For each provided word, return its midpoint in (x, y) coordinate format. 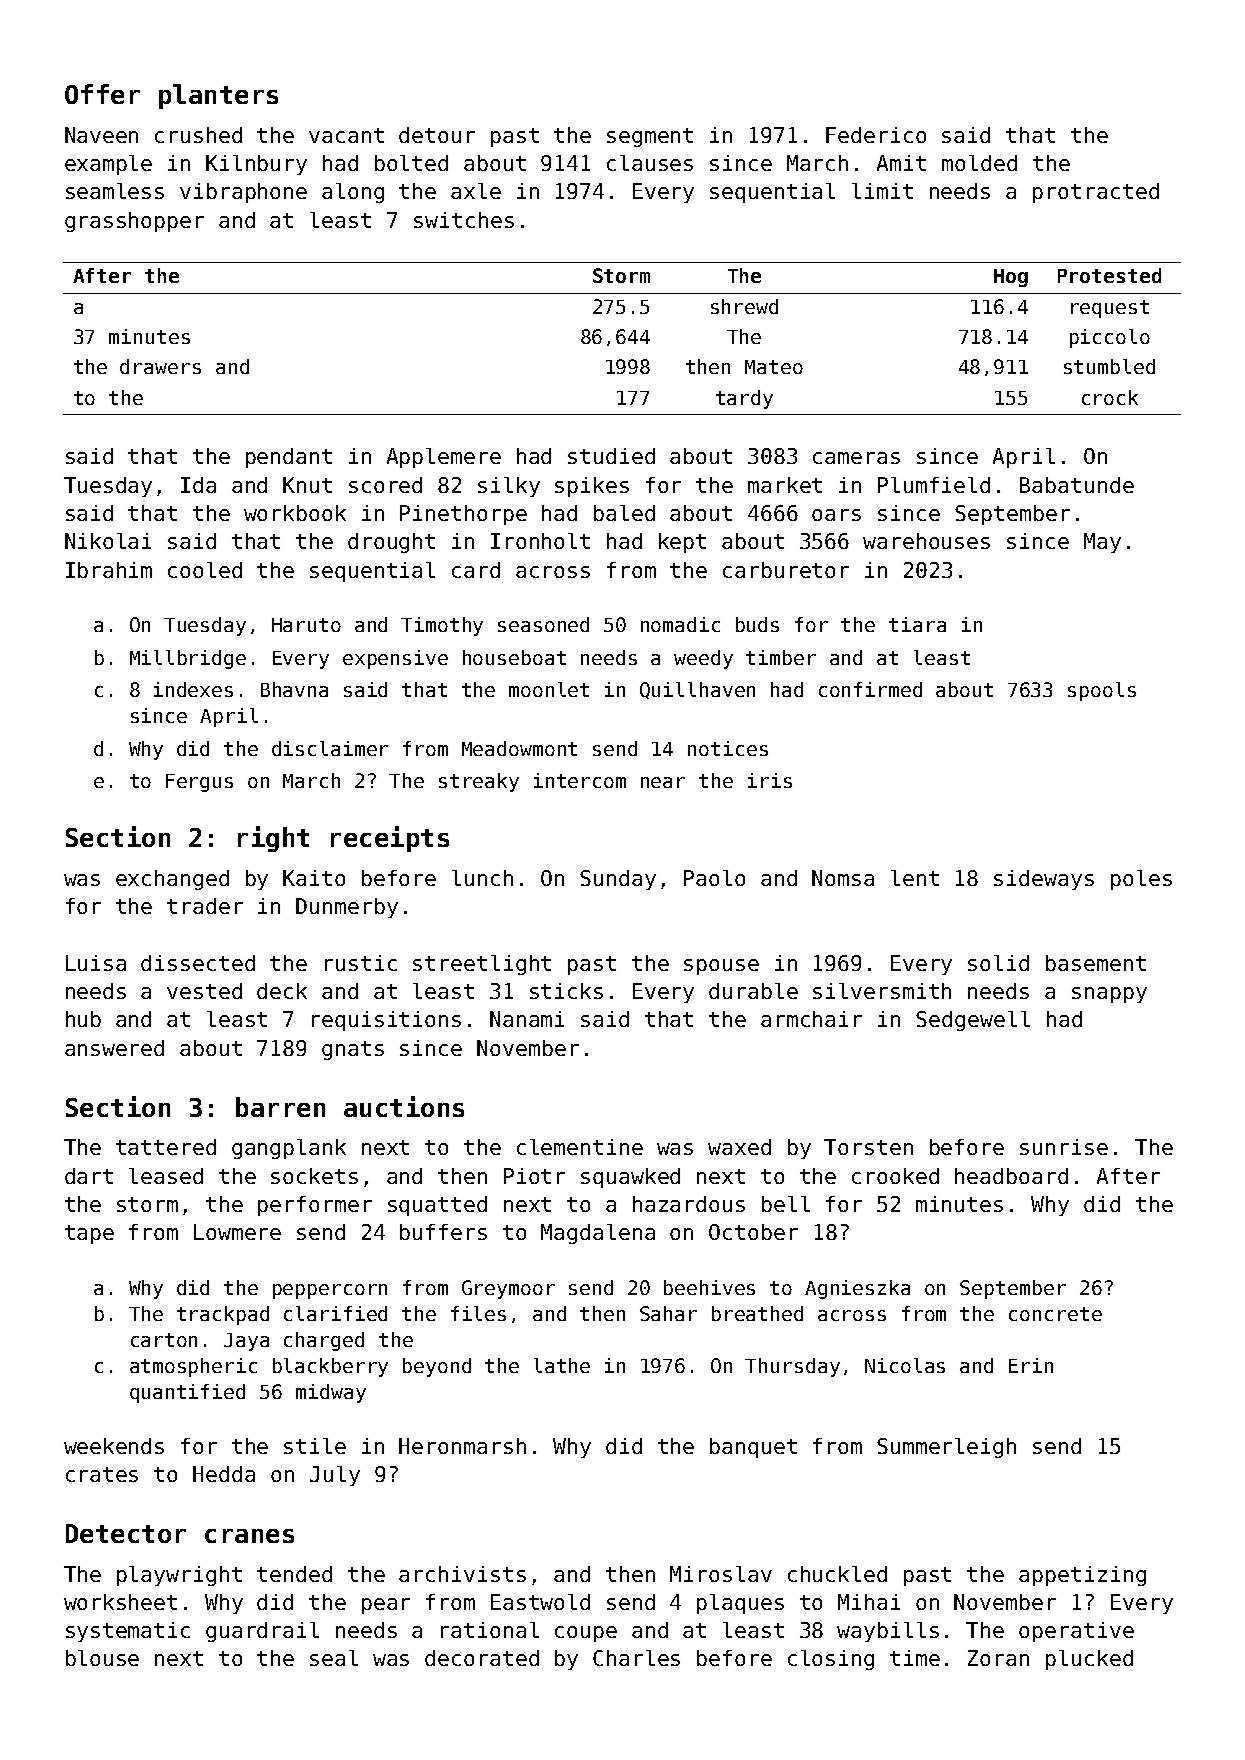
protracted (1096, 193)
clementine (580, 1147)
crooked (895, 1176)
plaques (740, 1604)
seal (334, 1658)
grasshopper (134, 222)
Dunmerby (347, 908)
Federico (876, 135)
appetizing (1082, 1576)
